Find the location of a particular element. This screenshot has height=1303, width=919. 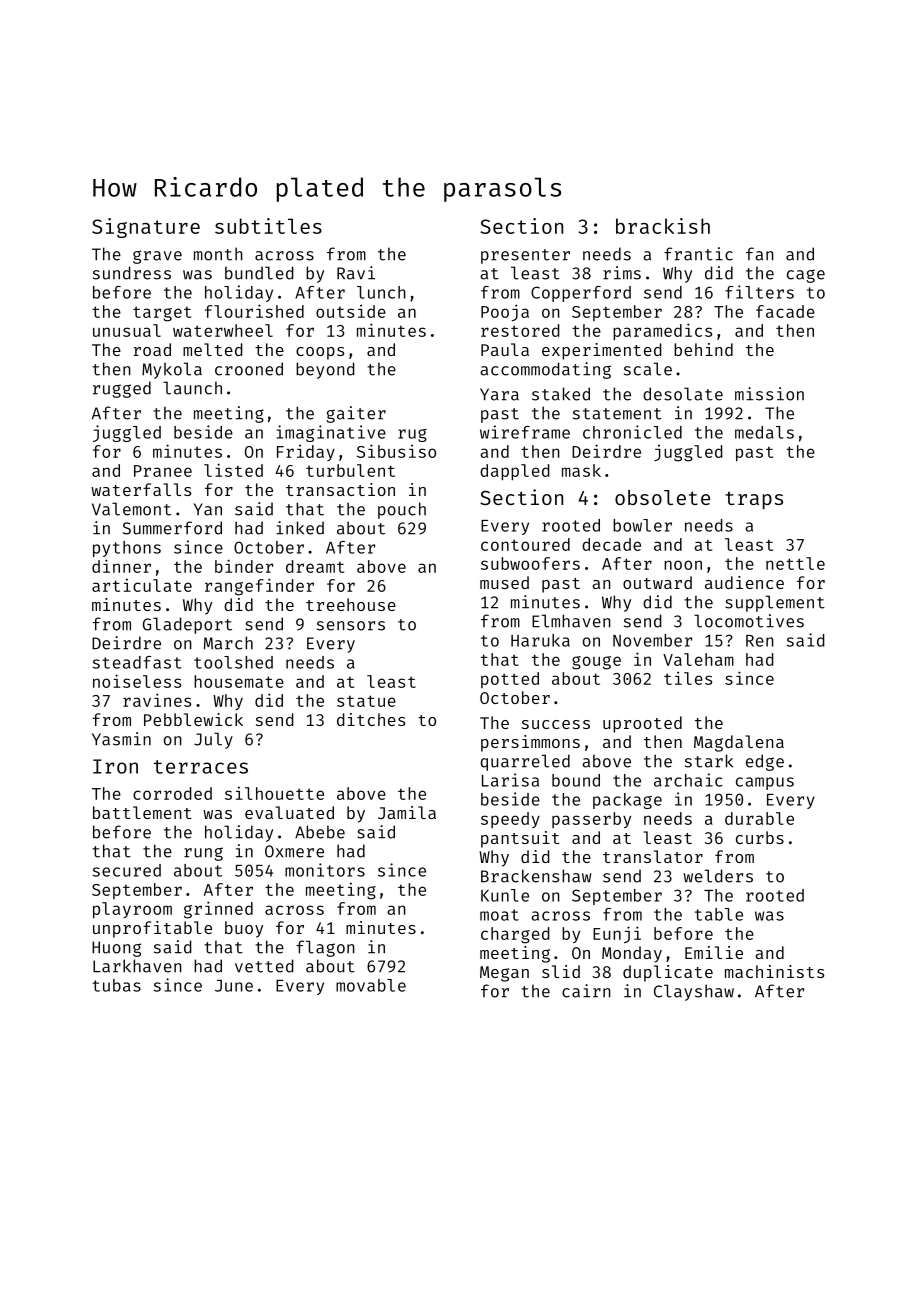

brackish is located at coordinates (663, 226).
